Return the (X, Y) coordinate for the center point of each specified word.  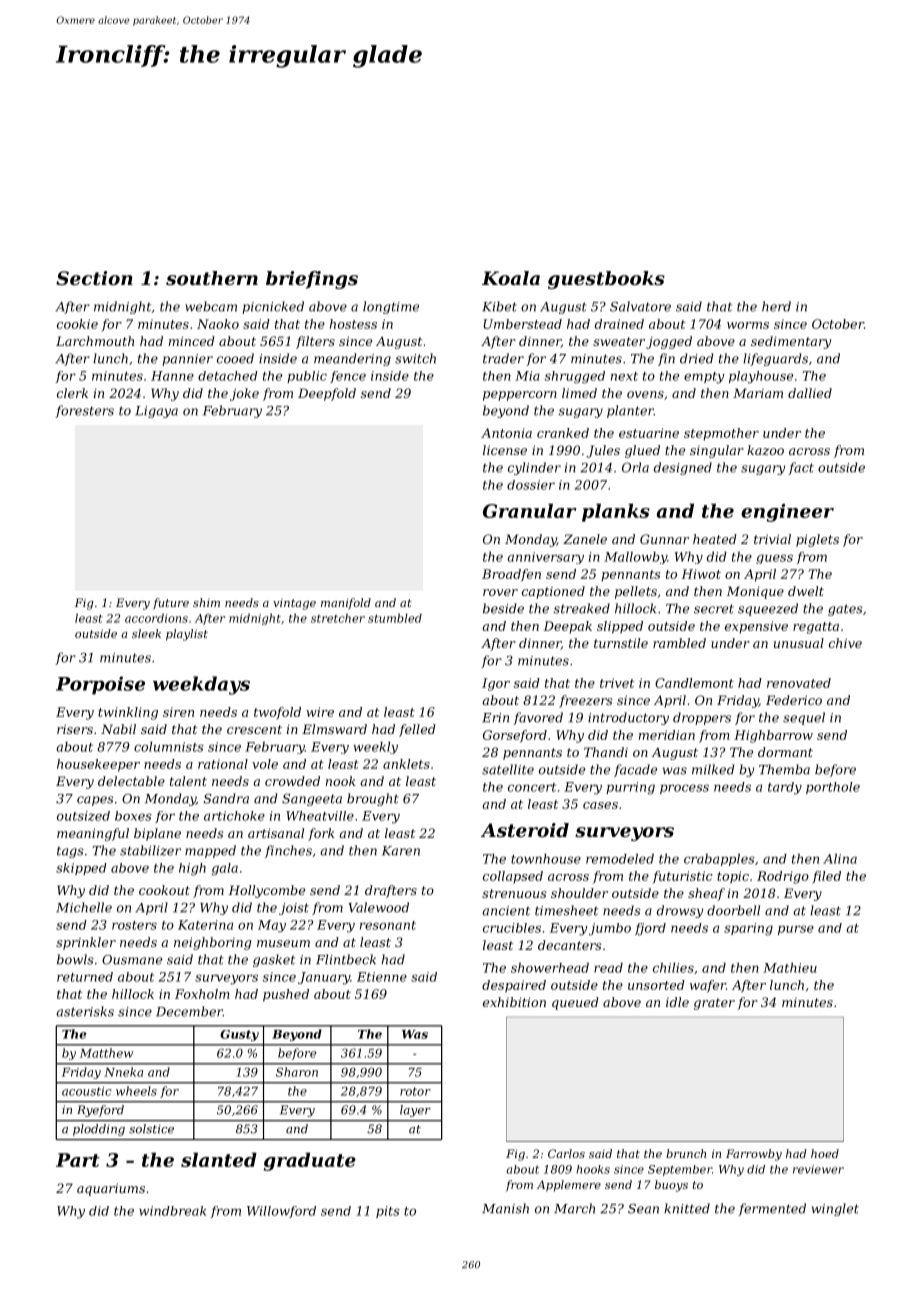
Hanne (172, 376)
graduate (310, 1161)
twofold (277, 713)
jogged (669, 342)
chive (845, 643)
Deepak (567, 627)
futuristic (682, 877)
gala (225, 869)
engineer (787, 513)
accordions (156, 618)
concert (532, 787)
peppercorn (520, 396)
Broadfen (511, 575)
